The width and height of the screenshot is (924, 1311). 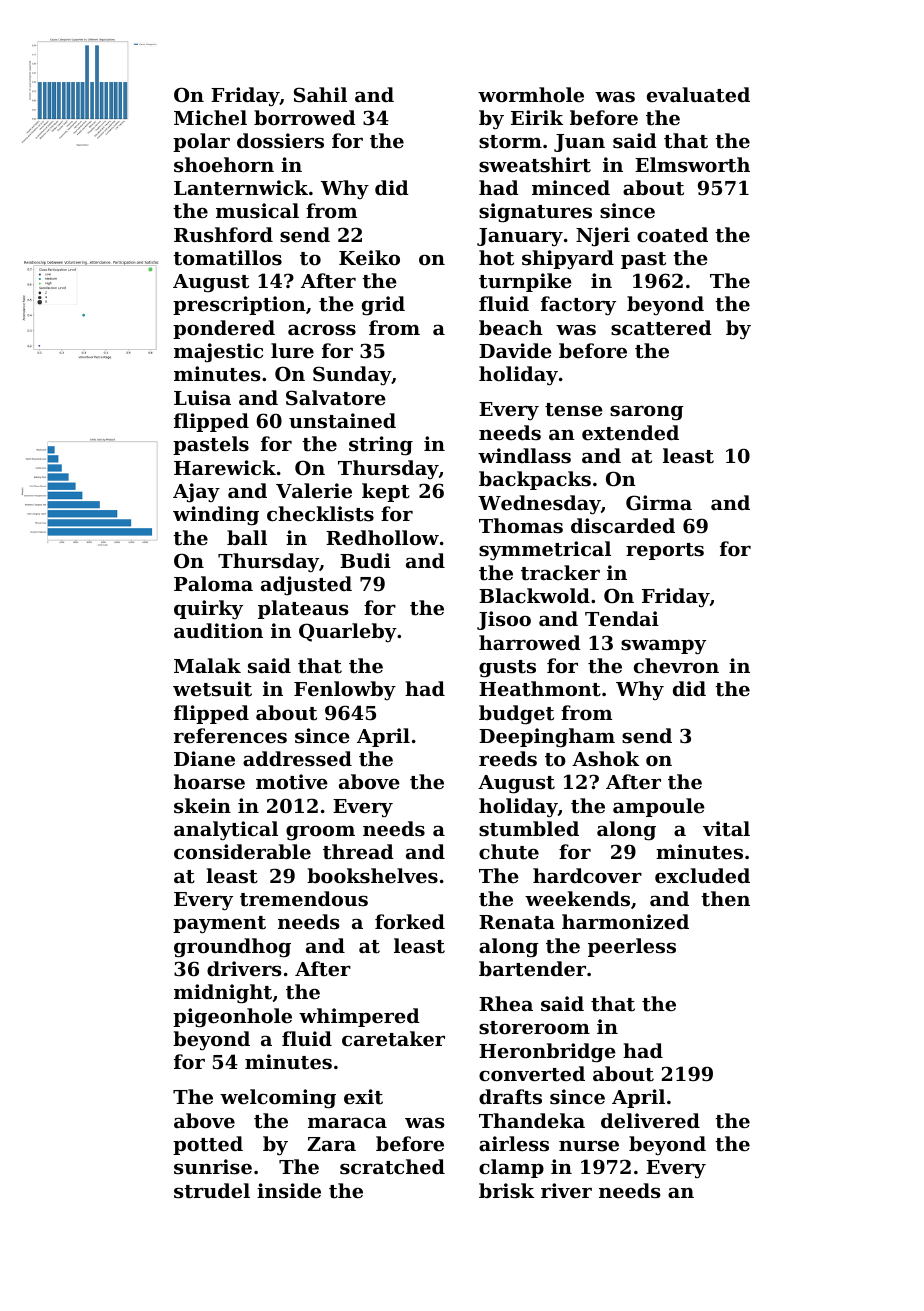 What do you see at coordinates (531, 94) in the screenshot?
I see `wormhole` at bounding box center [531, 94].
